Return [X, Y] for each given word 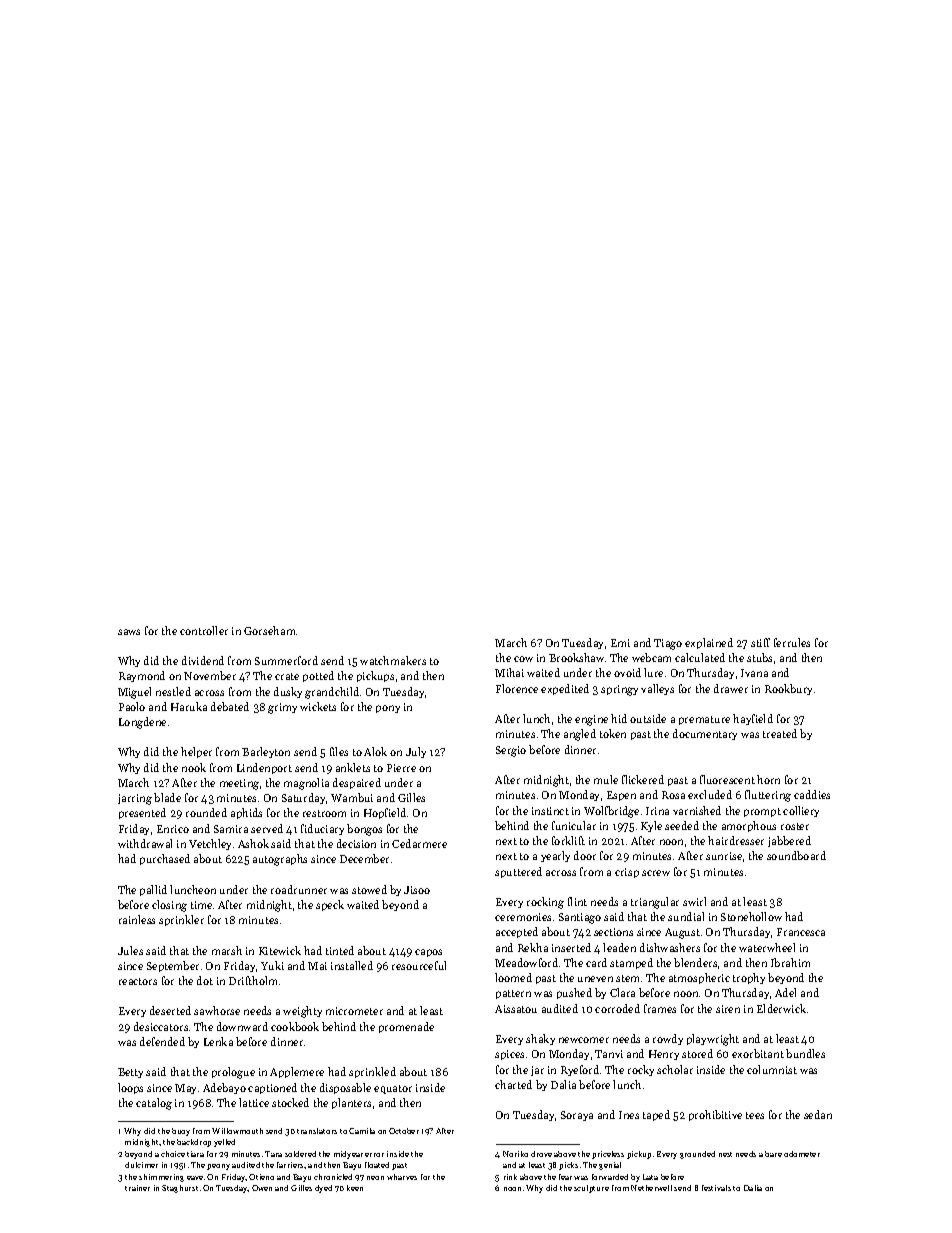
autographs [280, 860]
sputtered [518, 872]
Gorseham [269, 630]
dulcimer [141, 1165]
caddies [812, 794]
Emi [620, 643]
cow [523, 659]
